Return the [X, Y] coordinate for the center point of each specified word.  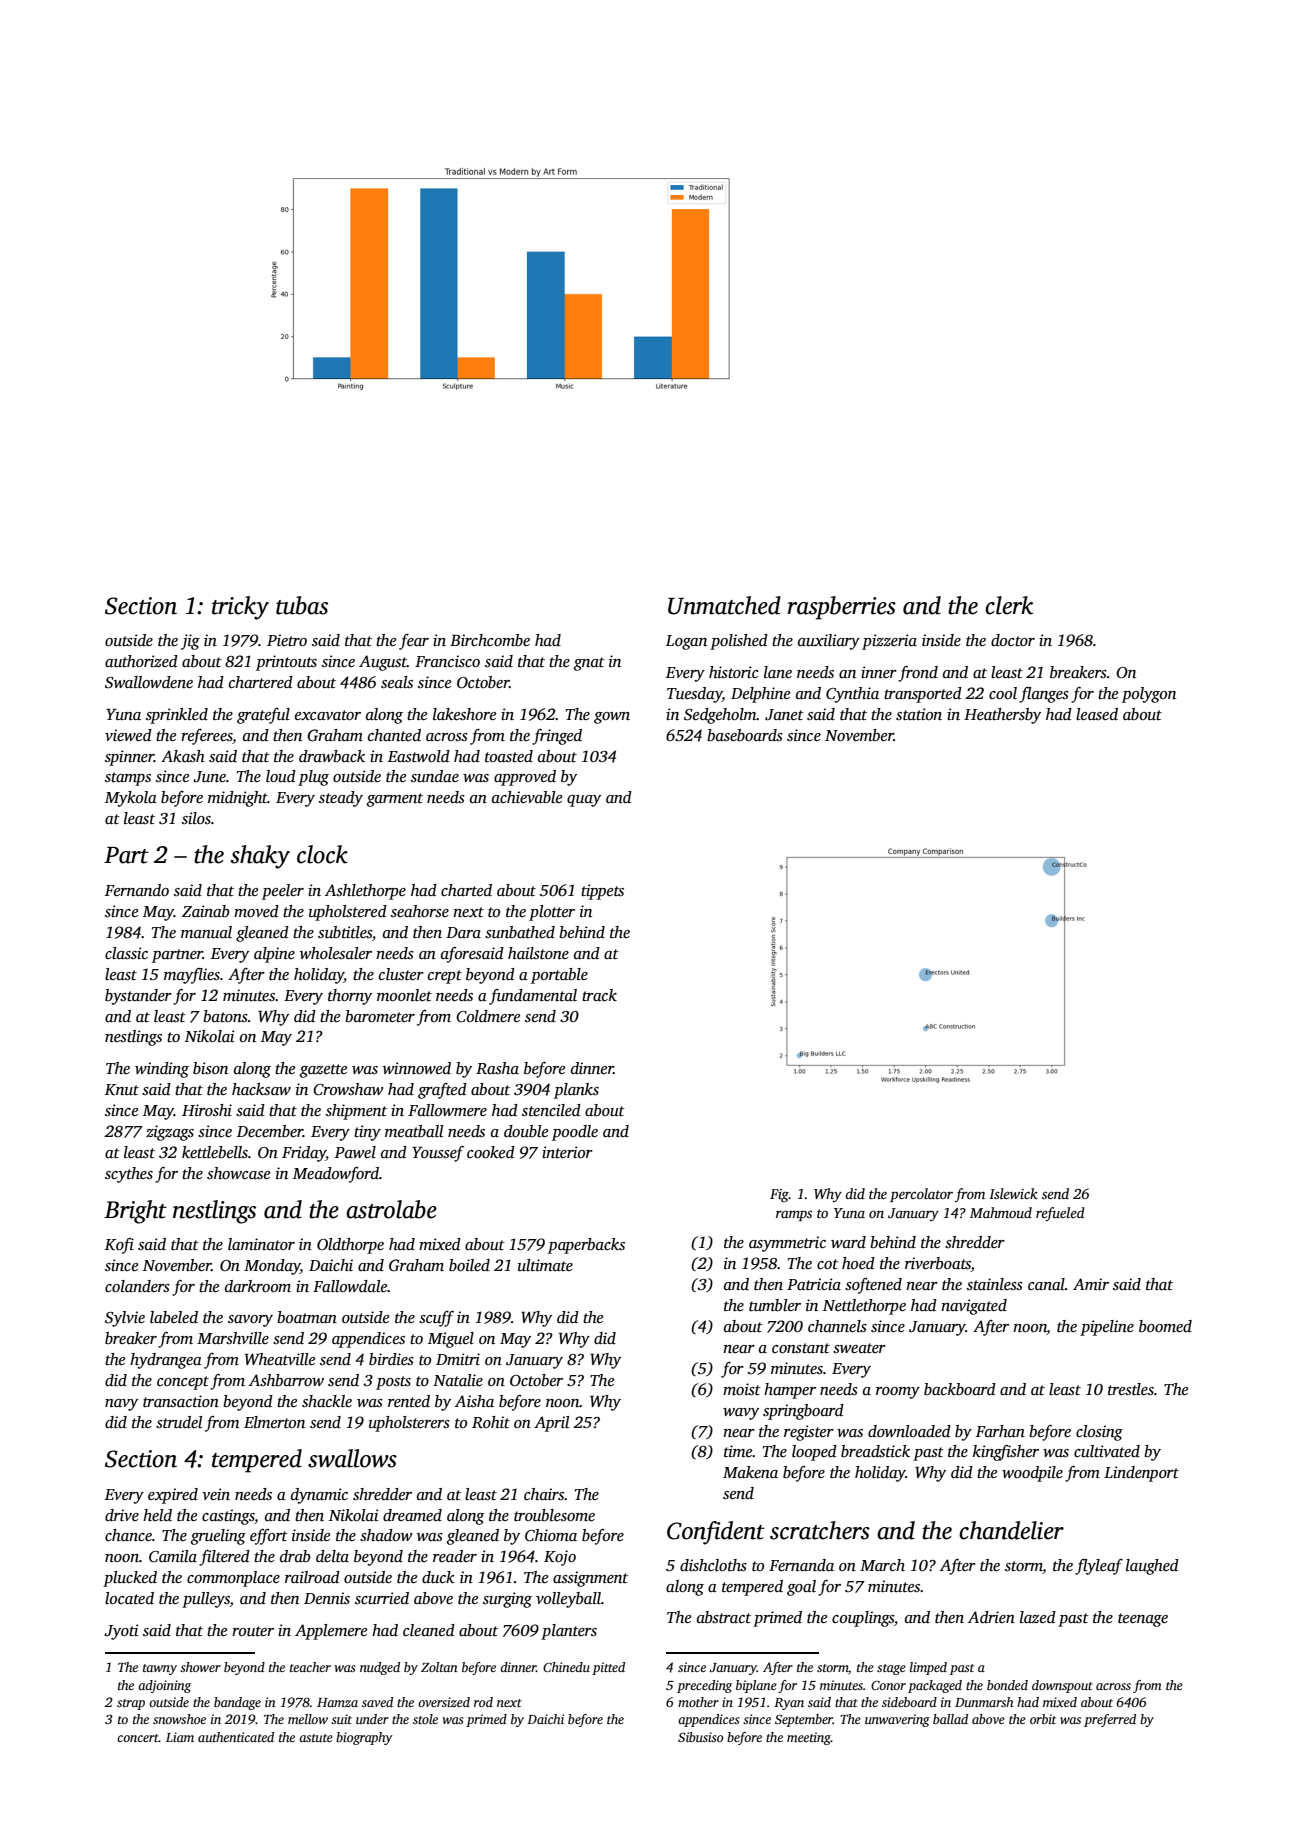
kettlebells [215, 1152]
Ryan [789, 1704]
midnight [238, 799]
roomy [898, 1393]
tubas [302, 605]
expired [173, 1496]
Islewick [1013, 1193]
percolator [921, 1195]
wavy [741, 1414]
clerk [1009, 605]
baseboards [745, 735]
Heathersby [1002, 716]
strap [131, 1704]
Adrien [991, 1617]
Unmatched [724, 605]
